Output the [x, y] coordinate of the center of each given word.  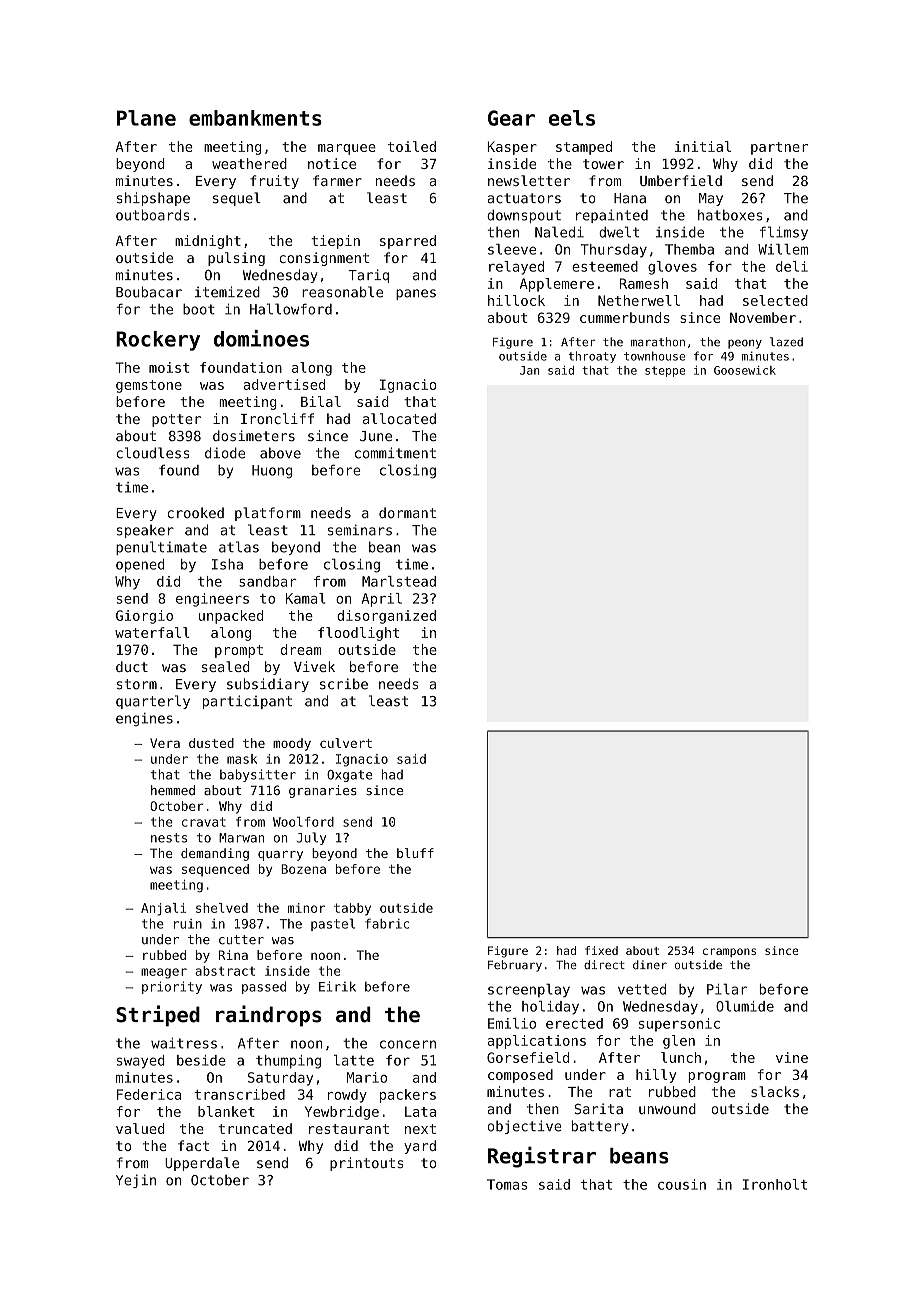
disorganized [386, 617]
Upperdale [202, 1164]
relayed [516, 268]
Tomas [507, 1184]
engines [144, 720]
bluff [415, 853]
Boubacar [149, 292]
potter [176, 420]
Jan [529, 370]
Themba [689, 249]
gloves [672, 268]
